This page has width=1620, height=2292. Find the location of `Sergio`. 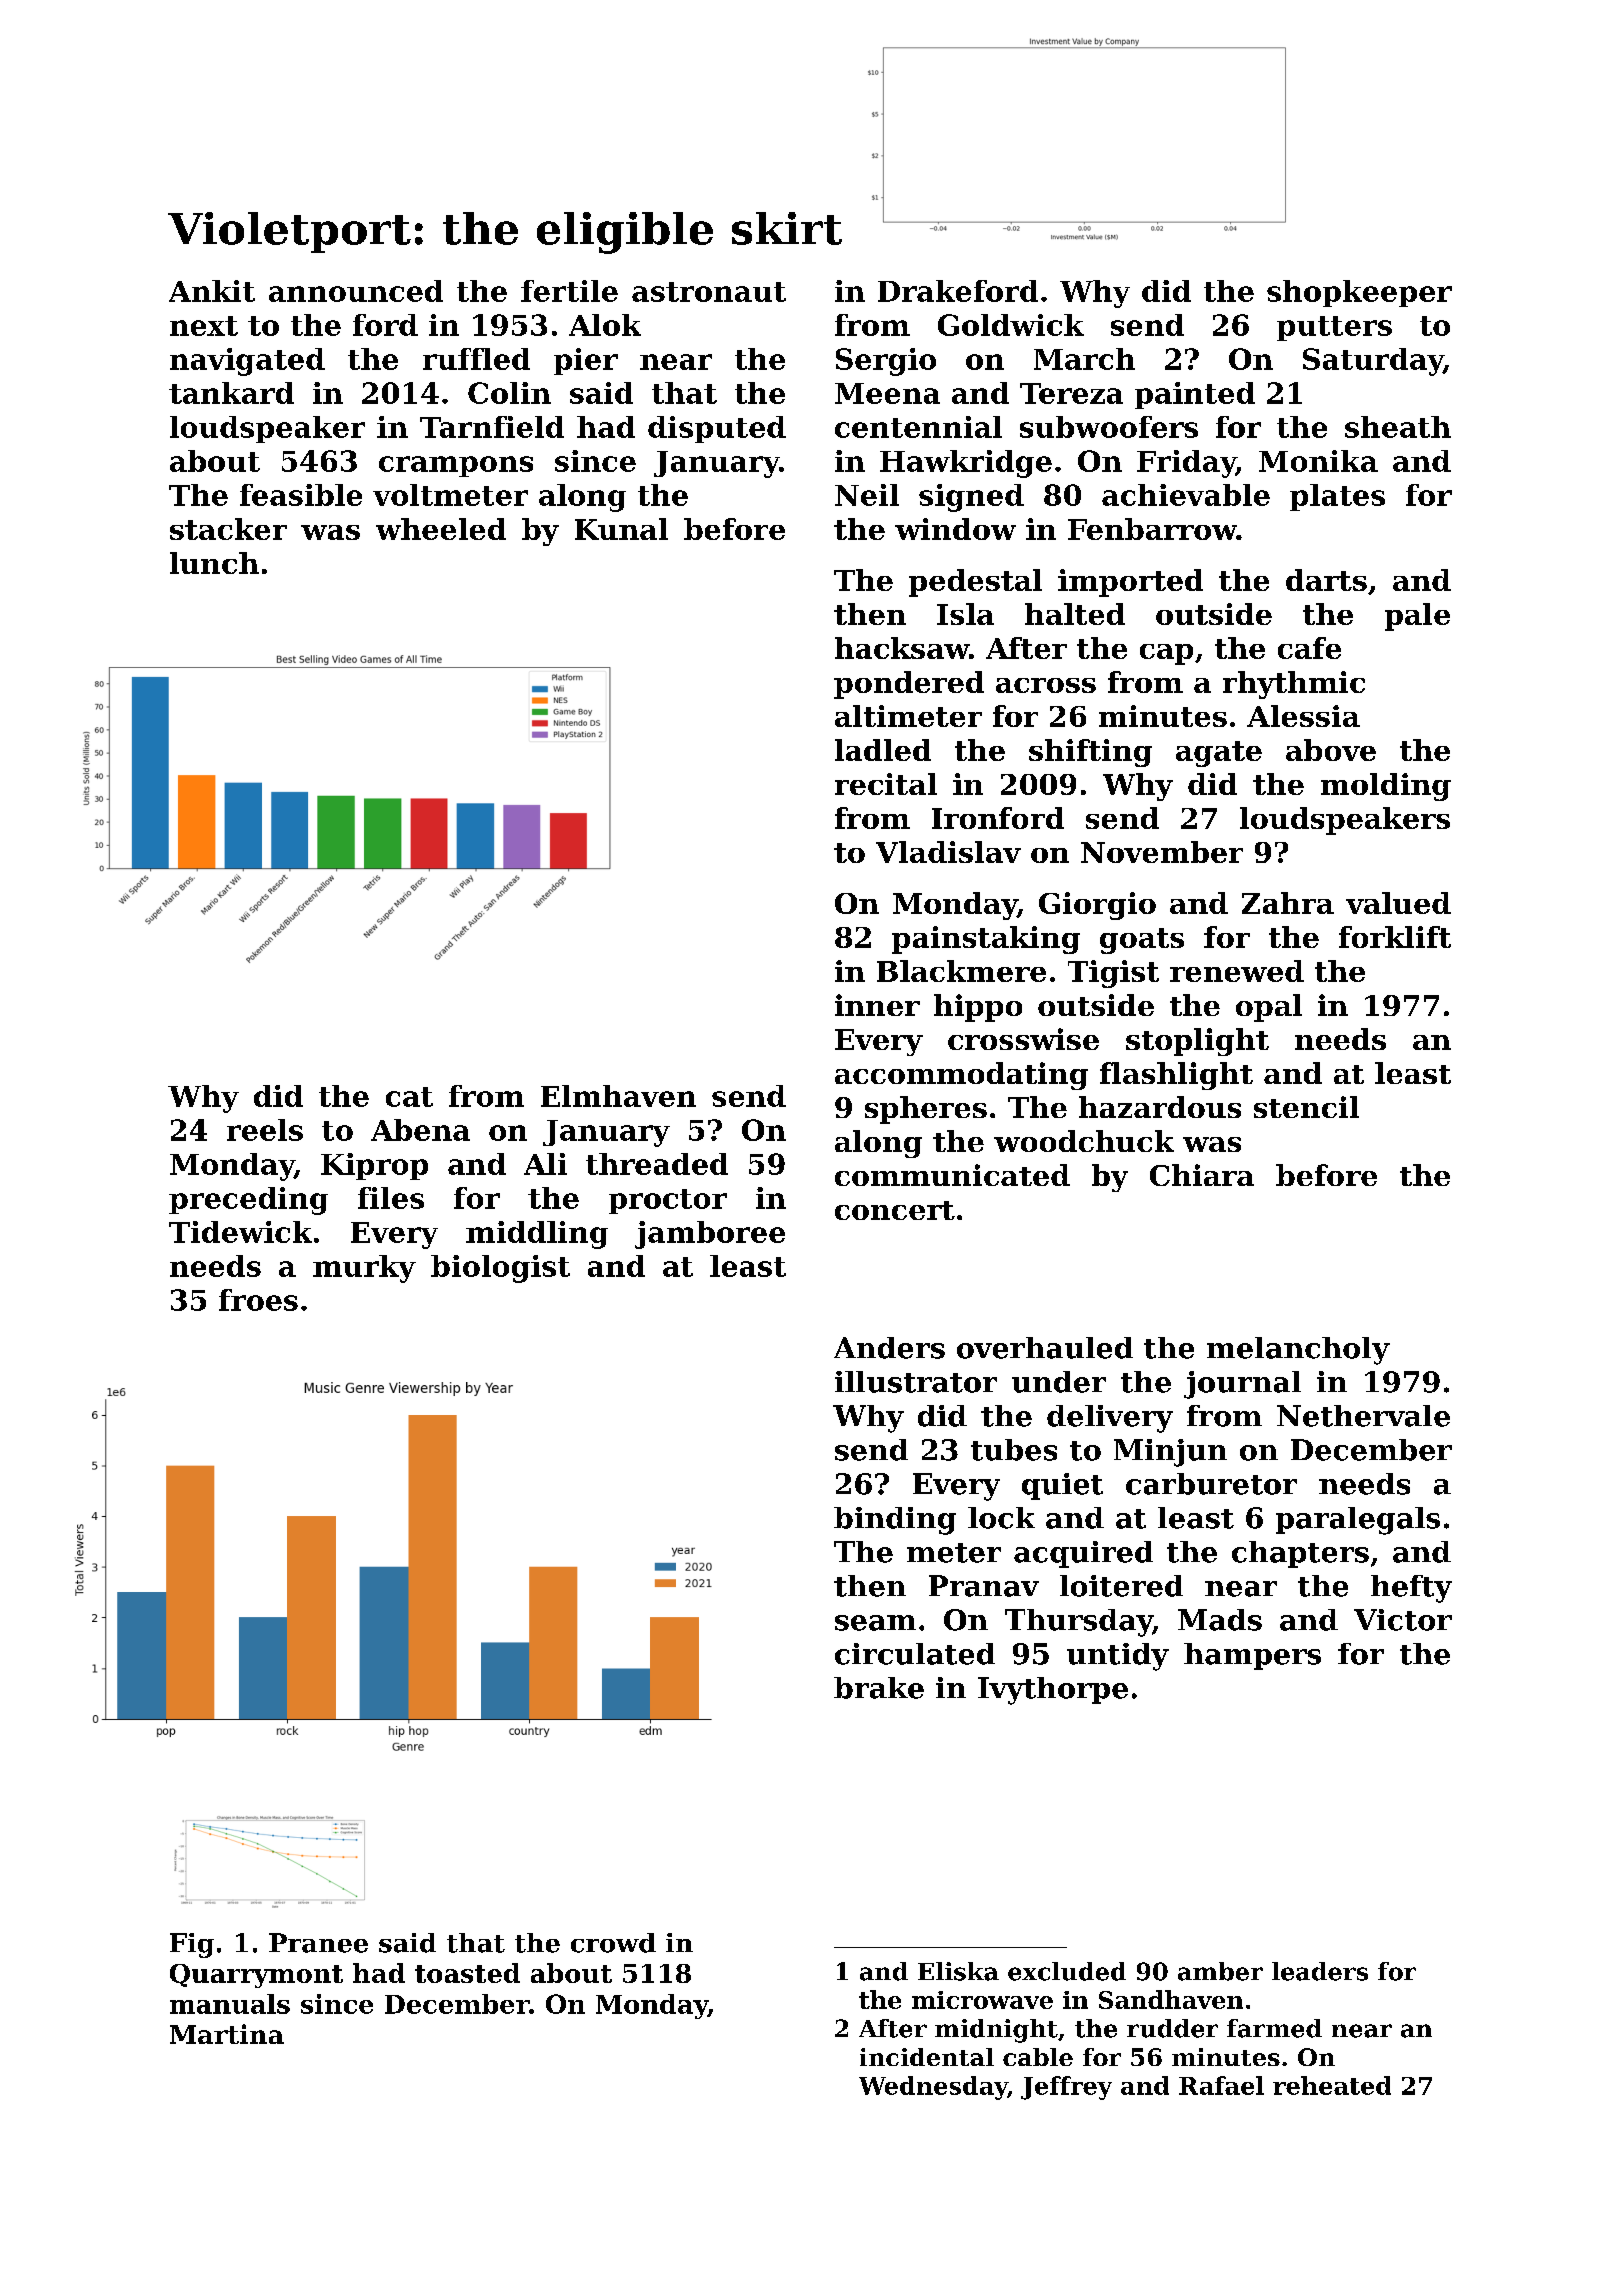

Sergio is located at coordinates (886, 362).
